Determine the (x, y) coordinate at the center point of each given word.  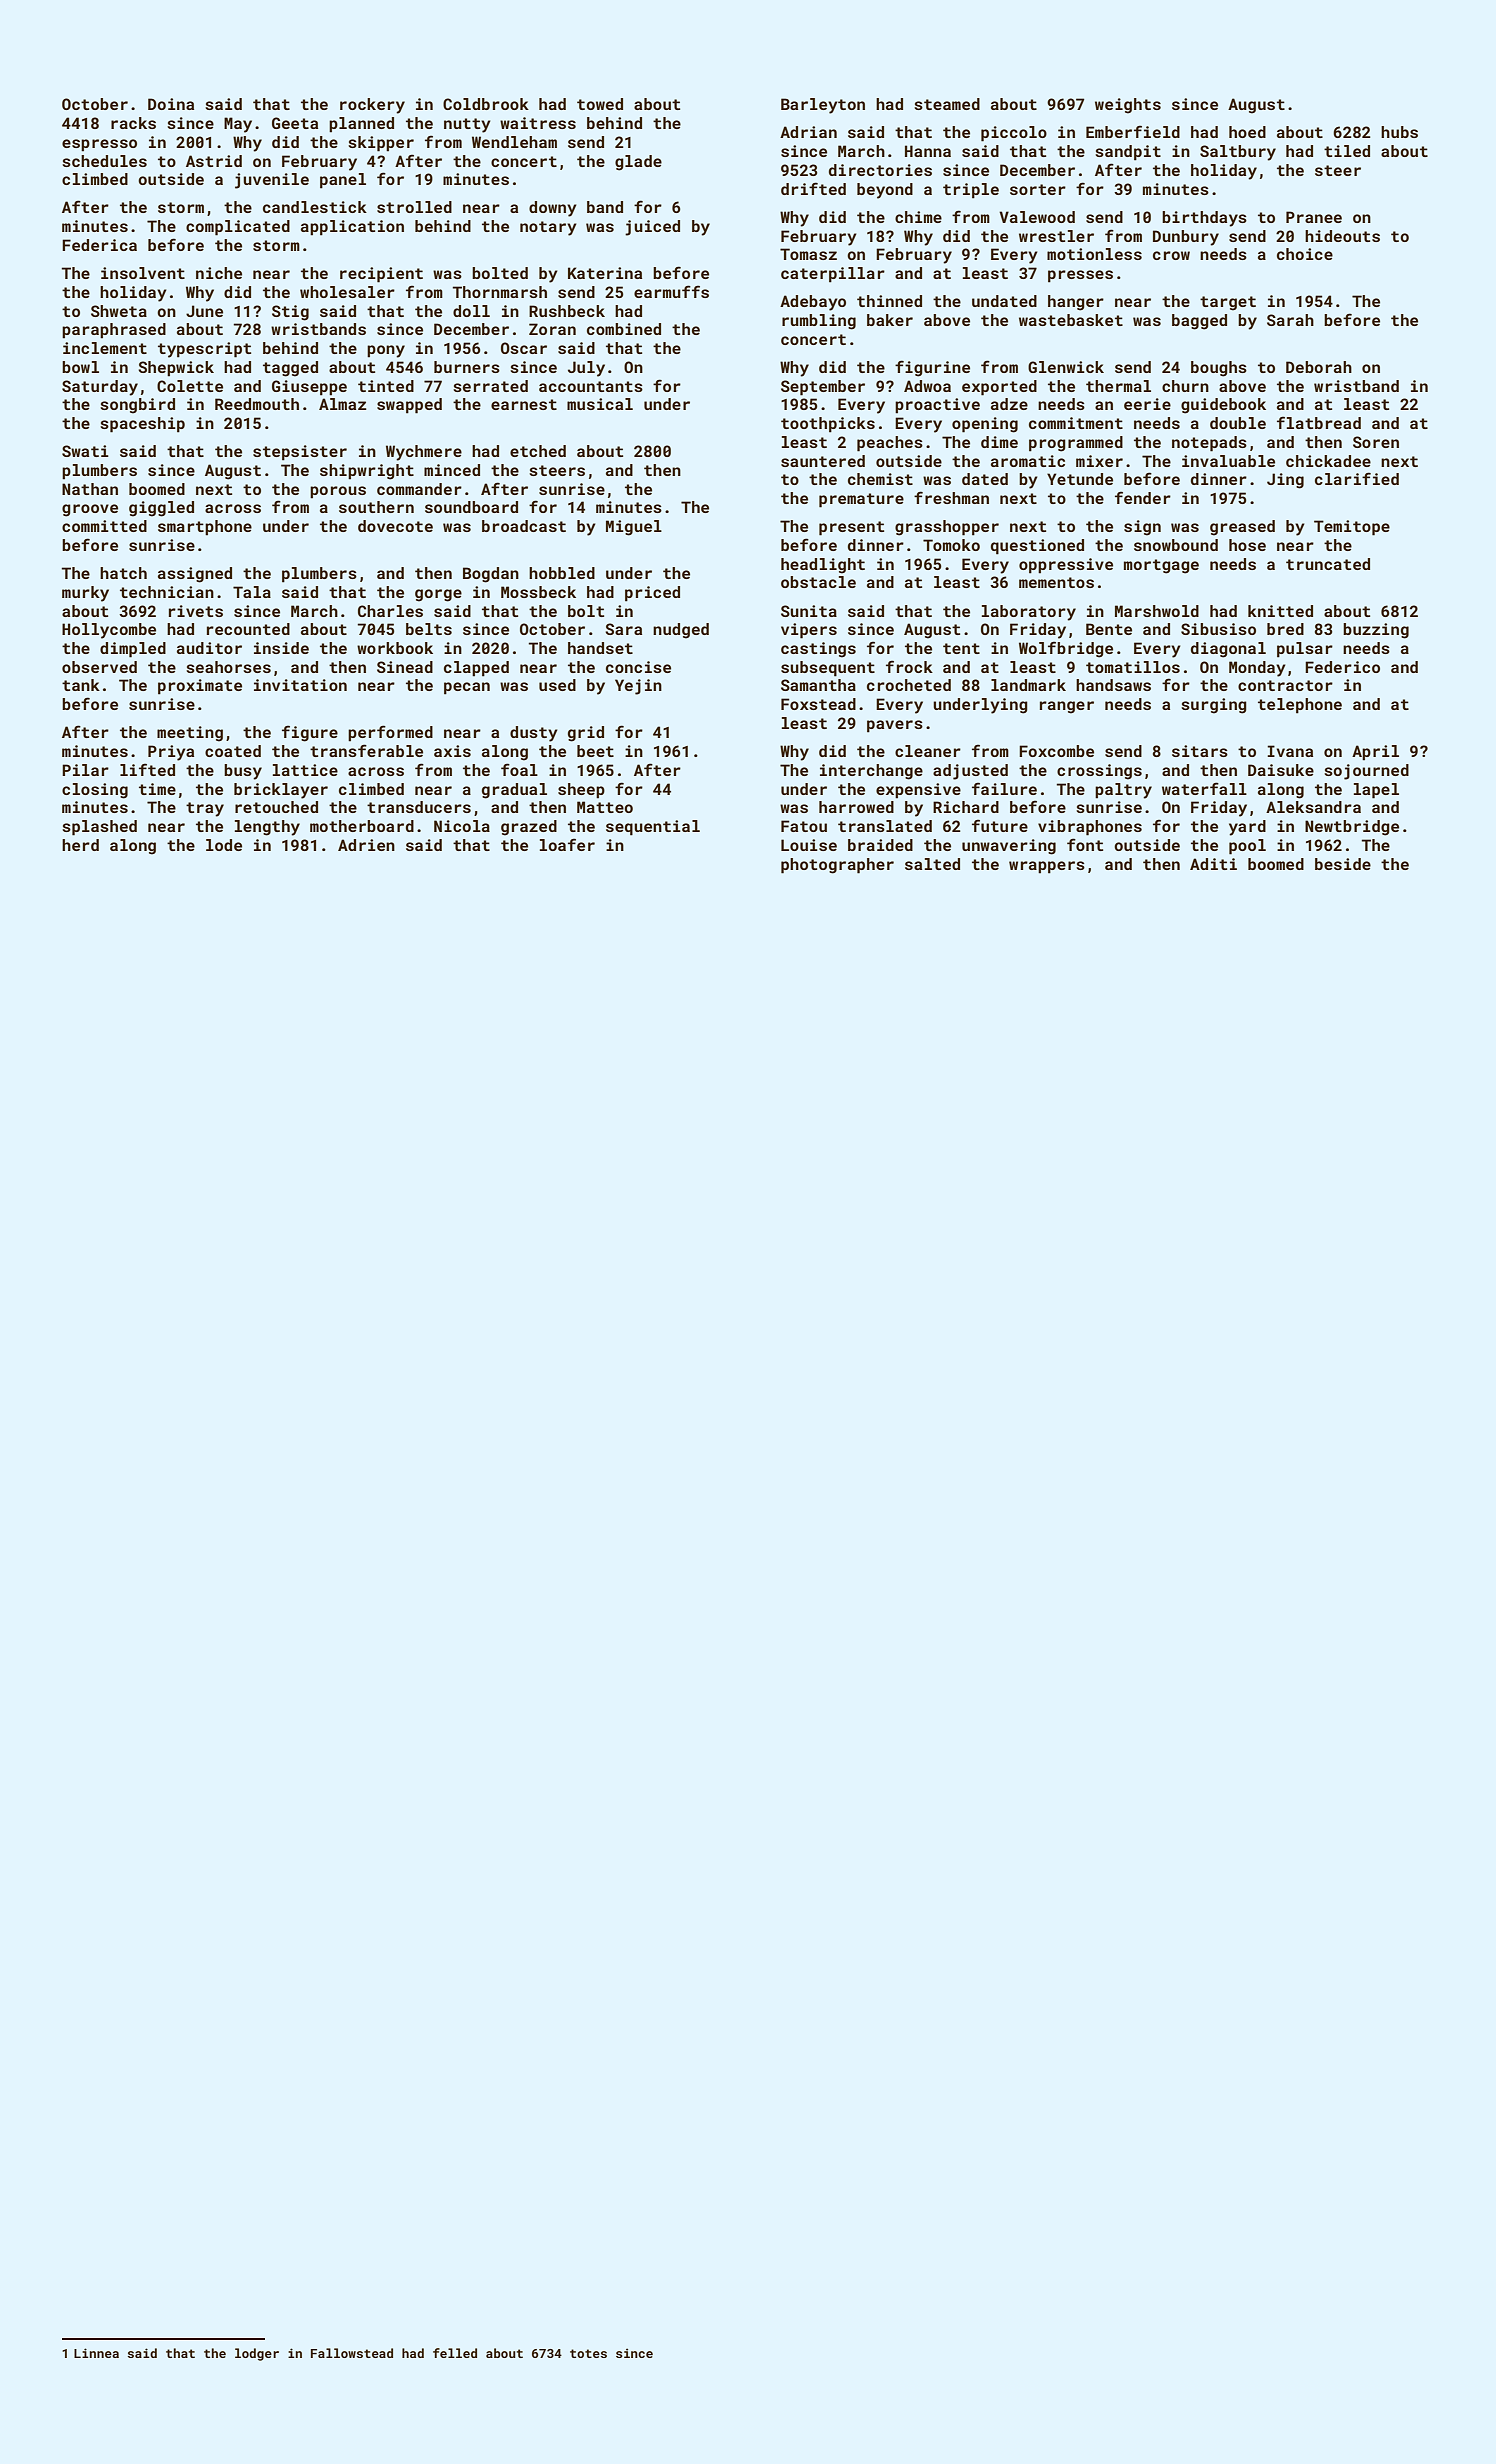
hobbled (562, 573)
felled (455, 2353)
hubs (1399, 132)
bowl (80, 367)
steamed (947, 104)
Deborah (1319, 367)
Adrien (366, 845)
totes (588, 2353)
